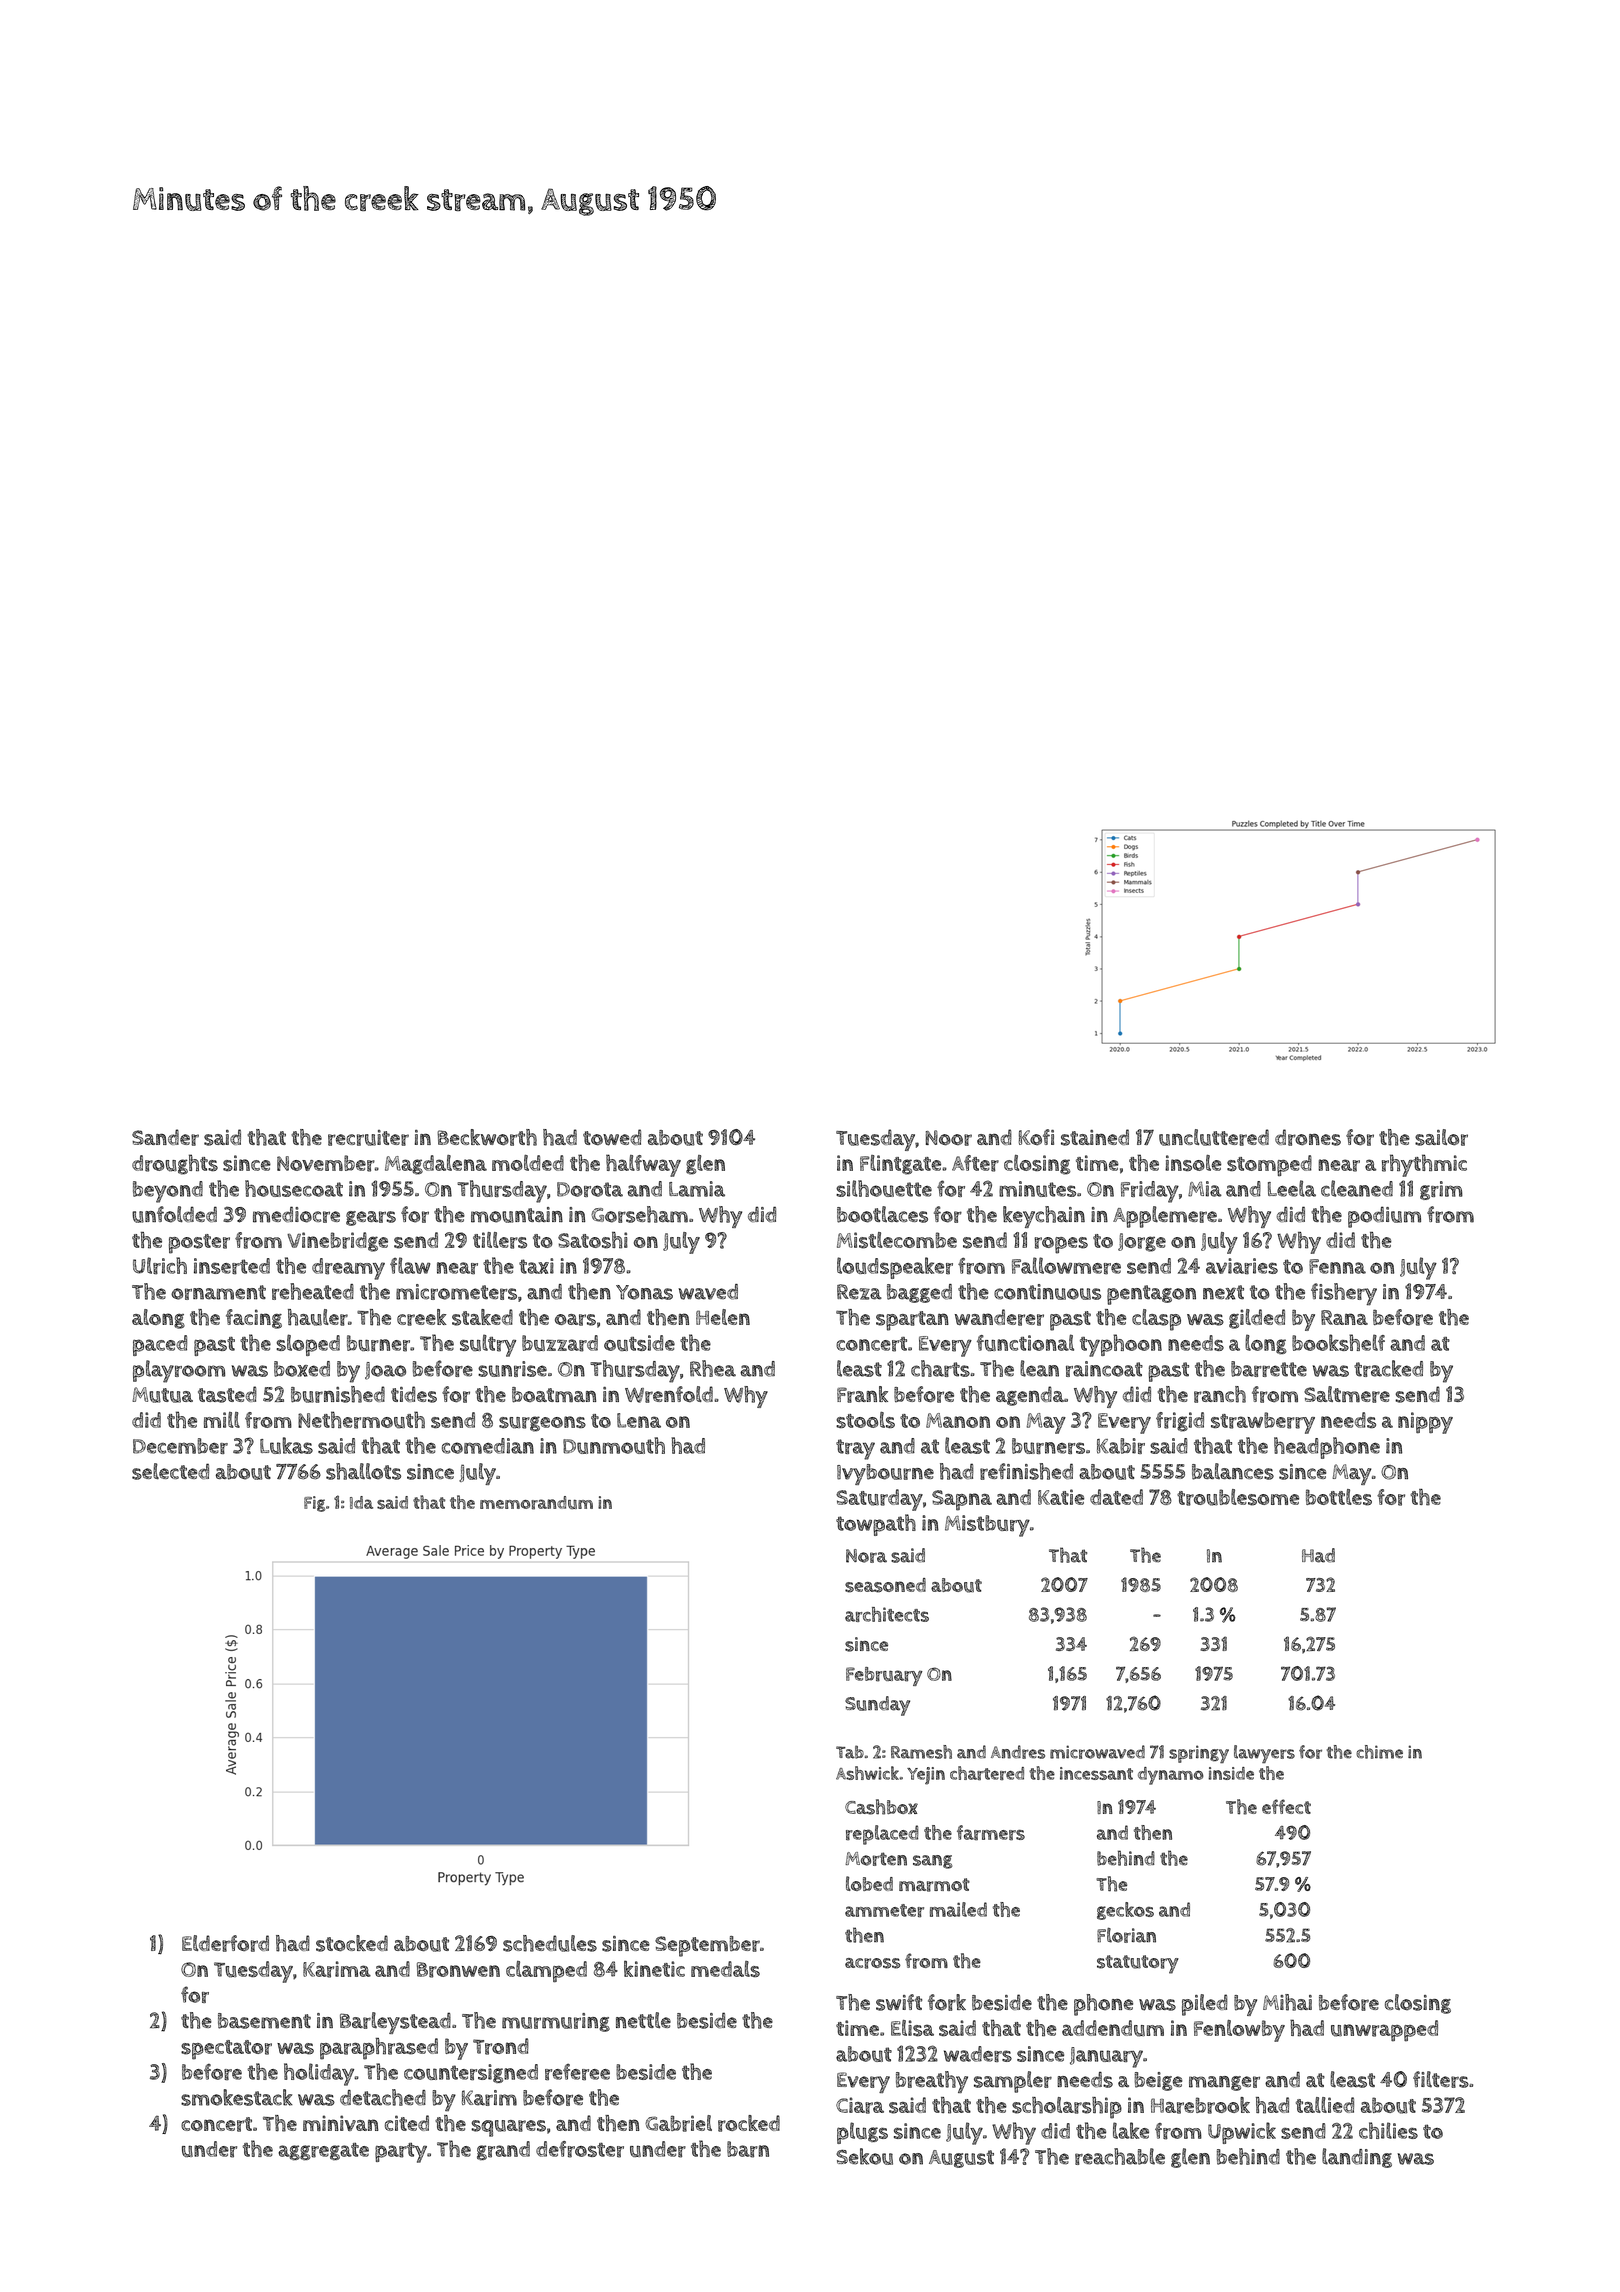 The image size is (1620, 2292). I want to click on tray, so click(855, 1449).
